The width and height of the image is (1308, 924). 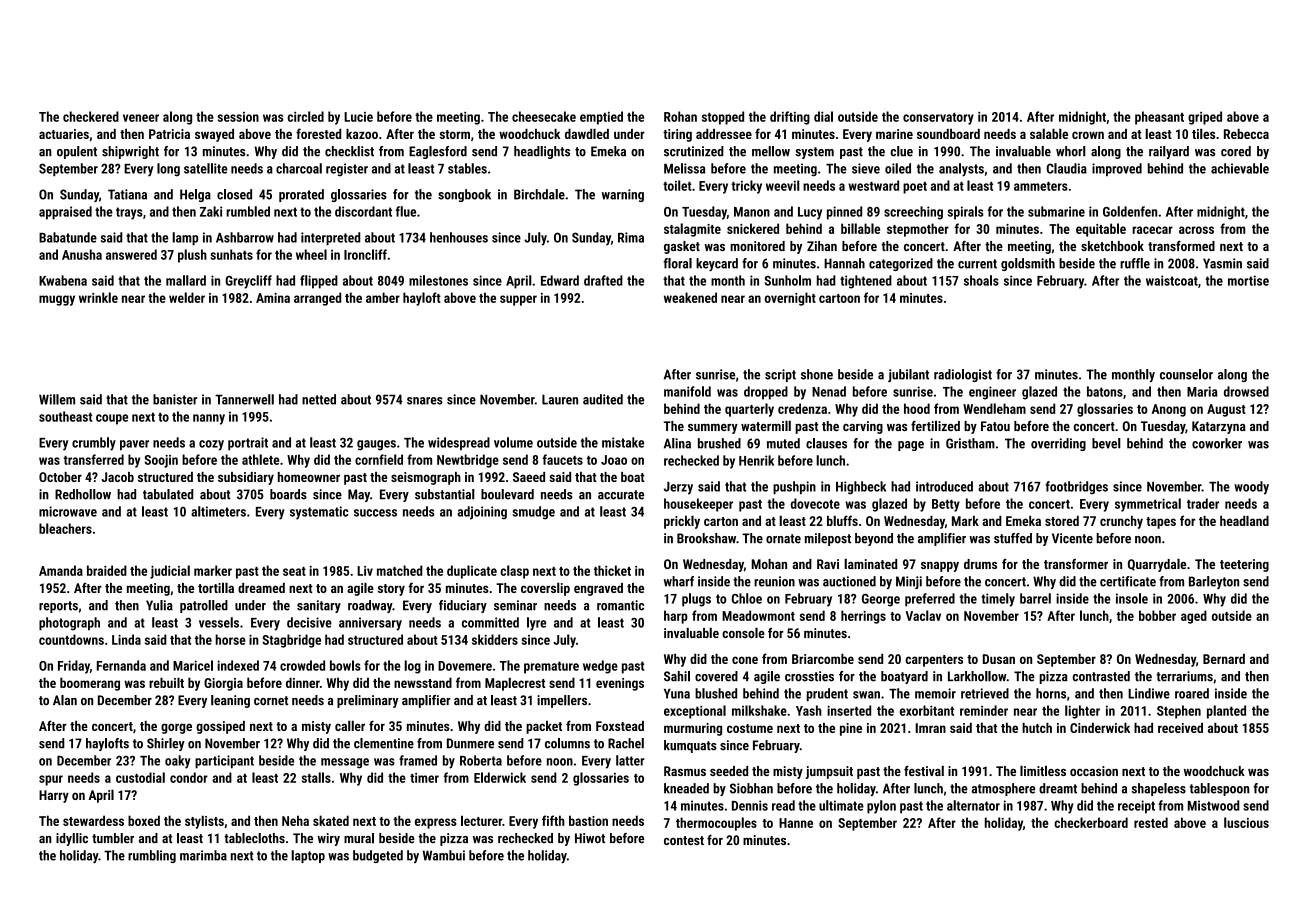 What do you see at coordinates (204, 822) in the image?
I see `stylists` at bounding box center [204, 822].
